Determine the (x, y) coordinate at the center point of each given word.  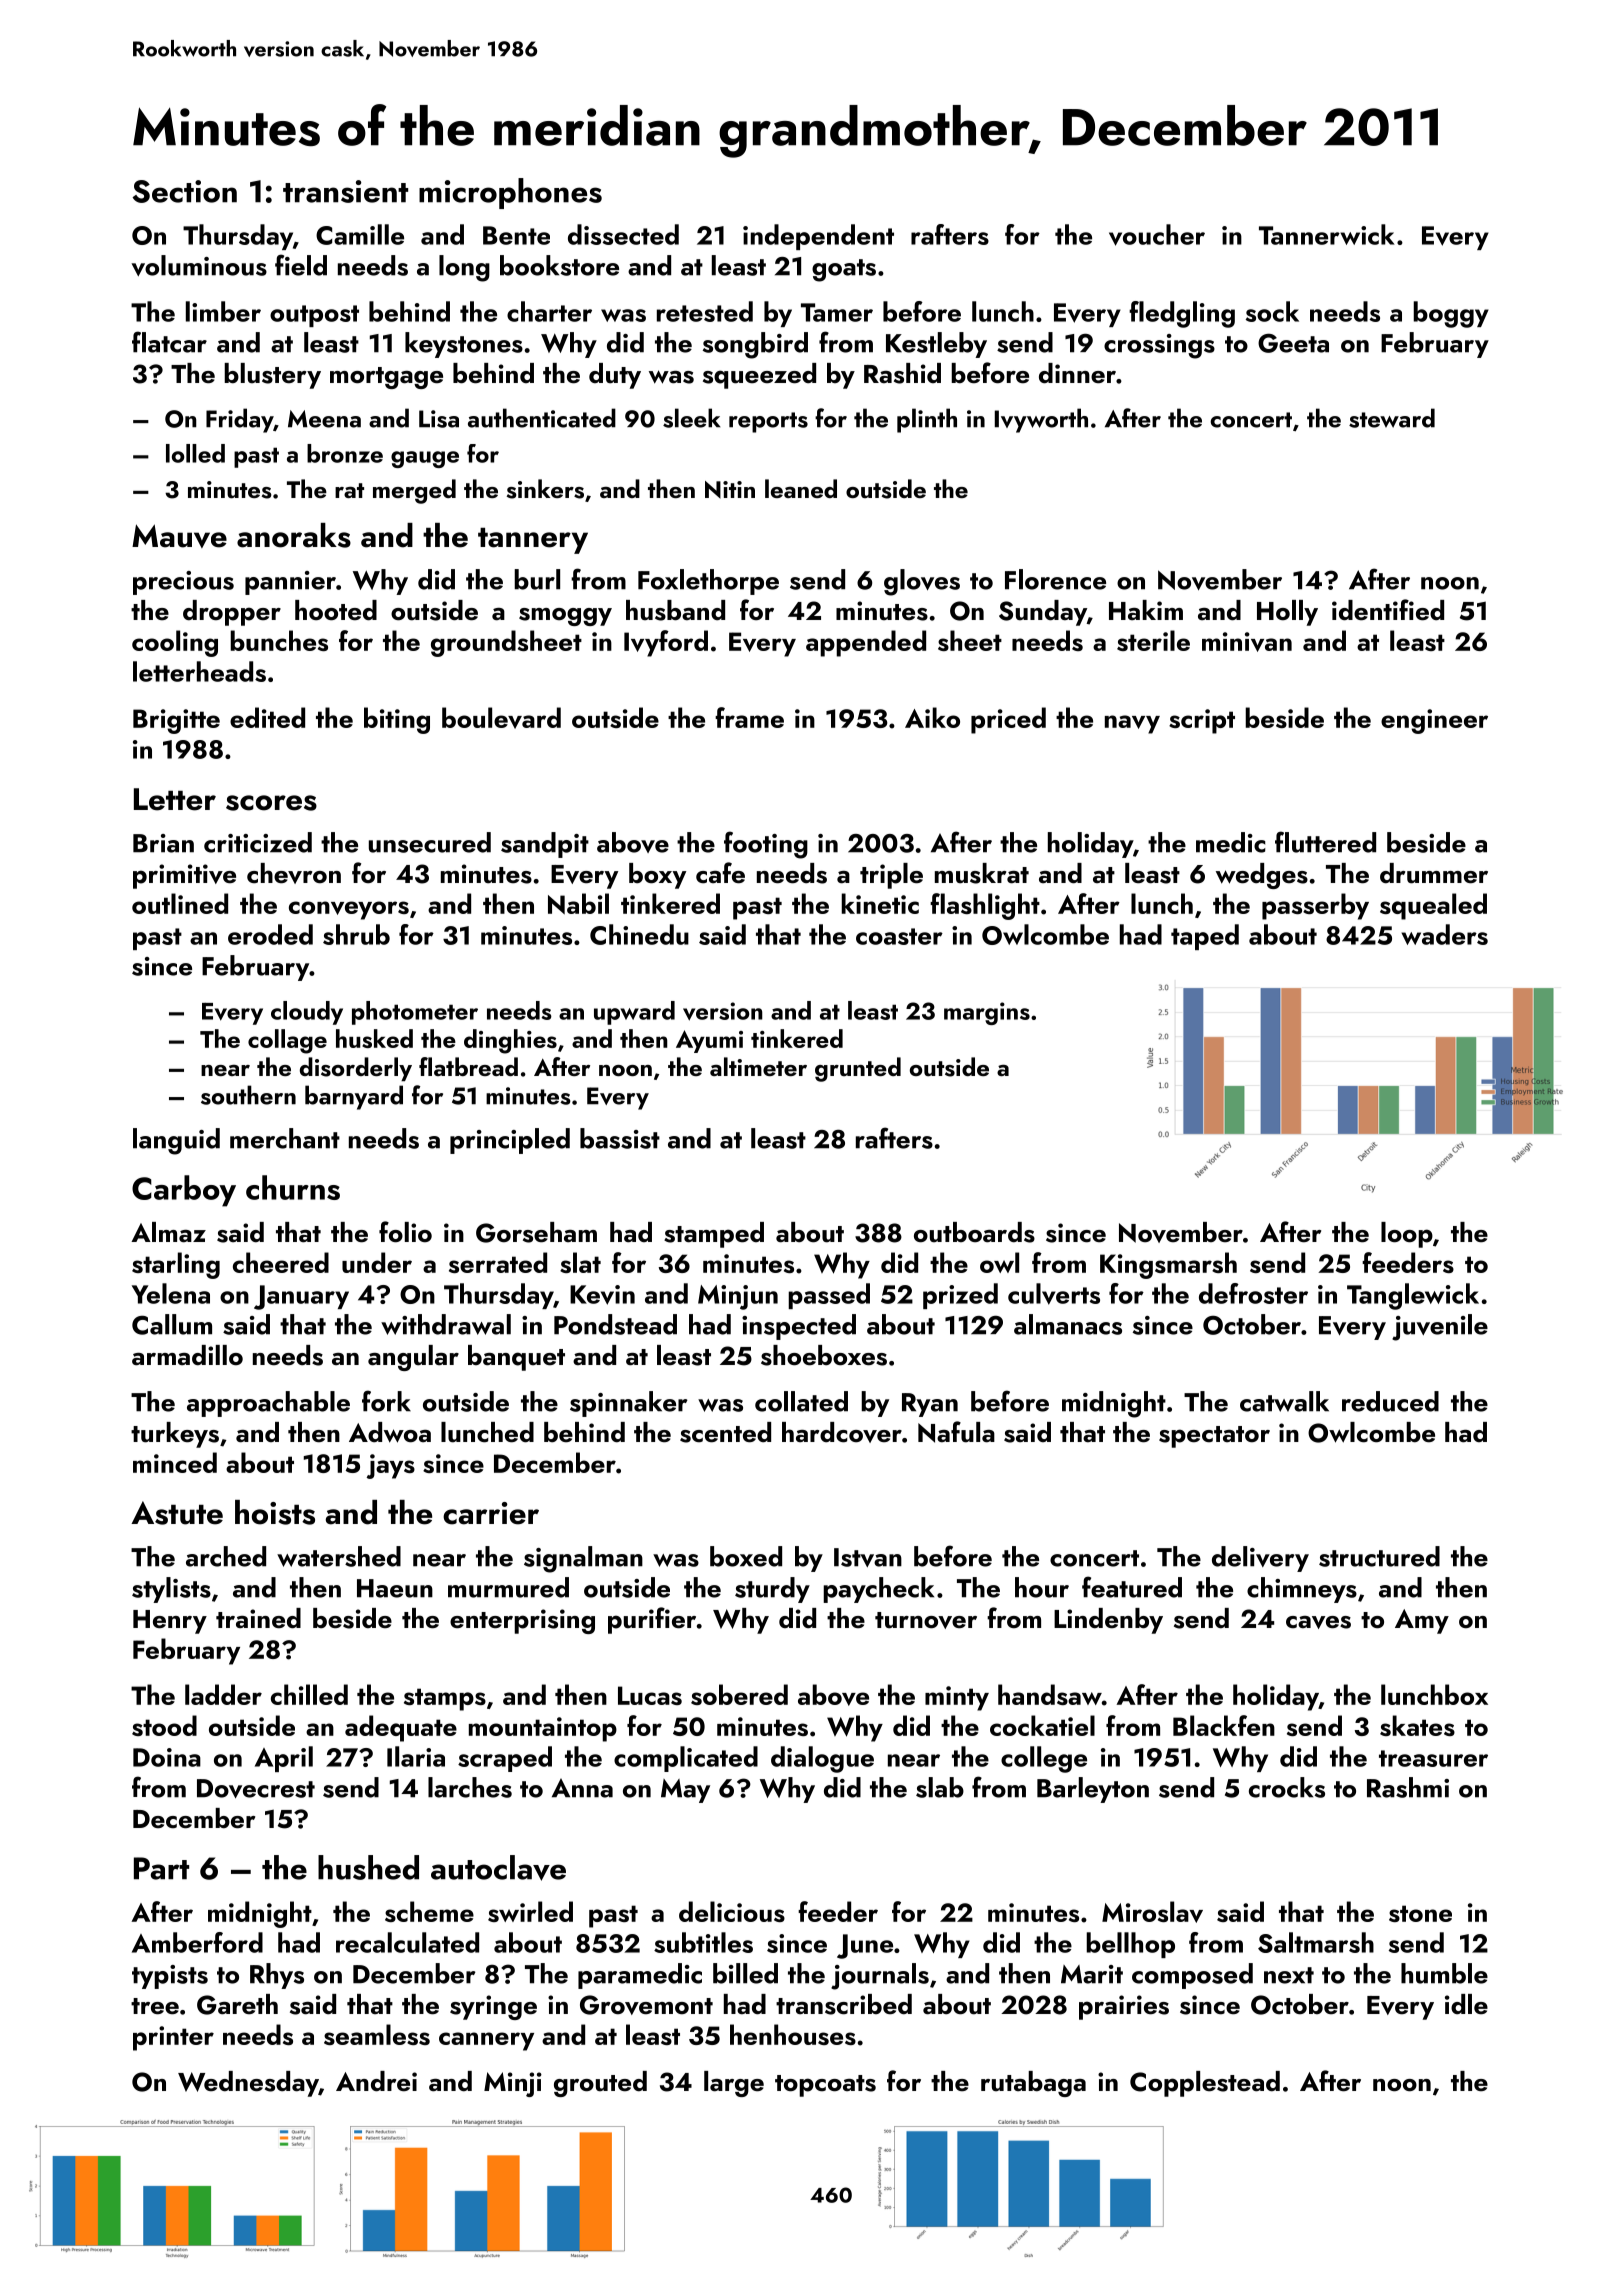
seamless (377, 2034)
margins (987, 1013)
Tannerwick (1327, 234)
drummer (1434, 873)
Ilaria (416, 1756)
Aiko (932, 717)
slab (940, 1787)
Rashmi (1408, 1787)
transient (345, 191)
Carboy (184, 1191)
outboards (974, 1232)
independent (818, 237)
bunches (279, 640)
